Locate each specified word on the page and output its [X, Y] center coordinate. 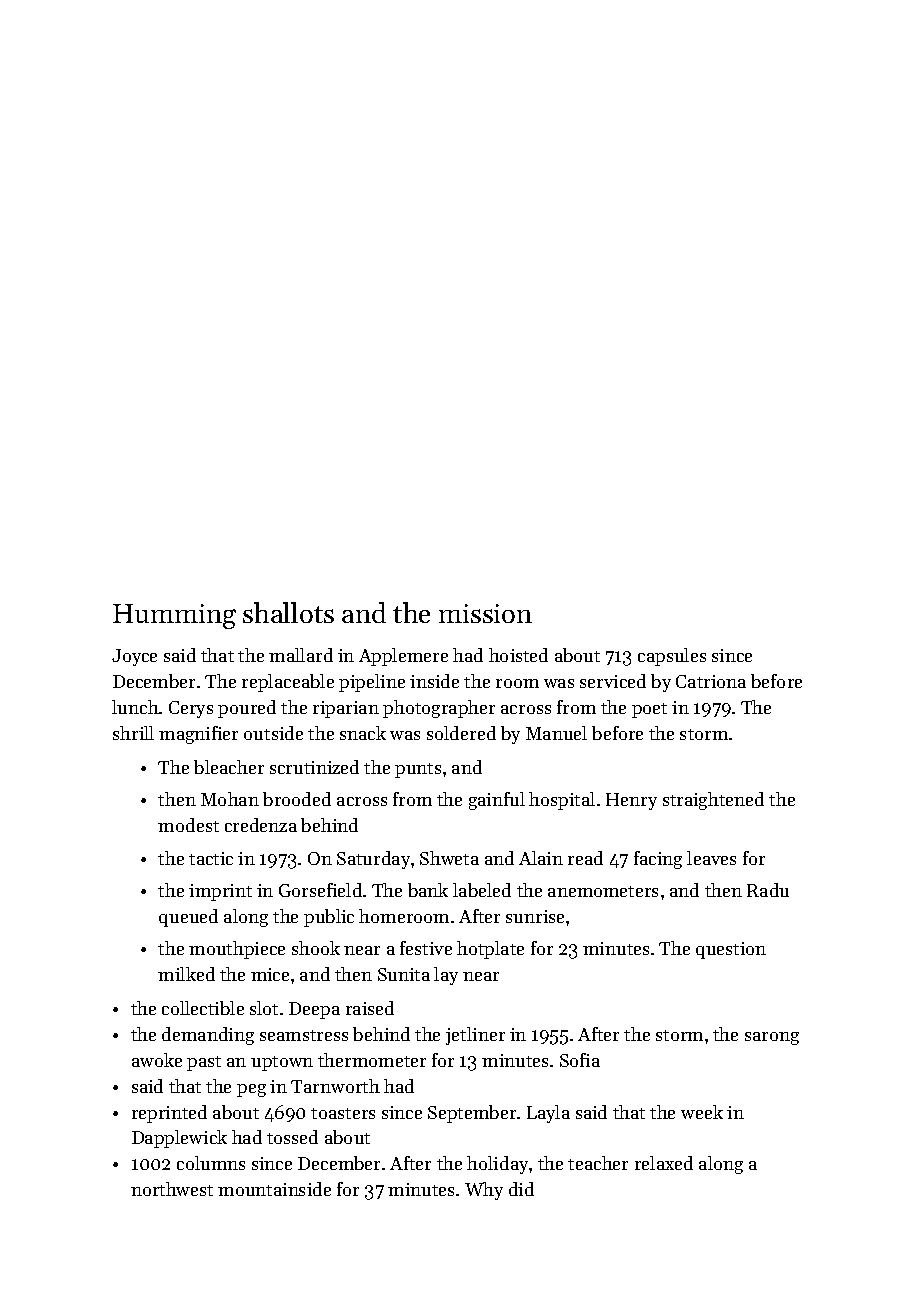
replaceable [288, 683]
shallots [288, 612]
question [731, 950]
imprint [220, 892]
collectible [203, 1008]
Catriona [711, 681]
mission [485, 613]
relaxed [664, 1163]
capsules [672, 657]
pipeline [372, 683]
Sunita [404, 974]
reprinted [169, 1114]
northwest [172, 1189]
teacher [598, 1163]
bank [428, 890]
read [585, 858]
